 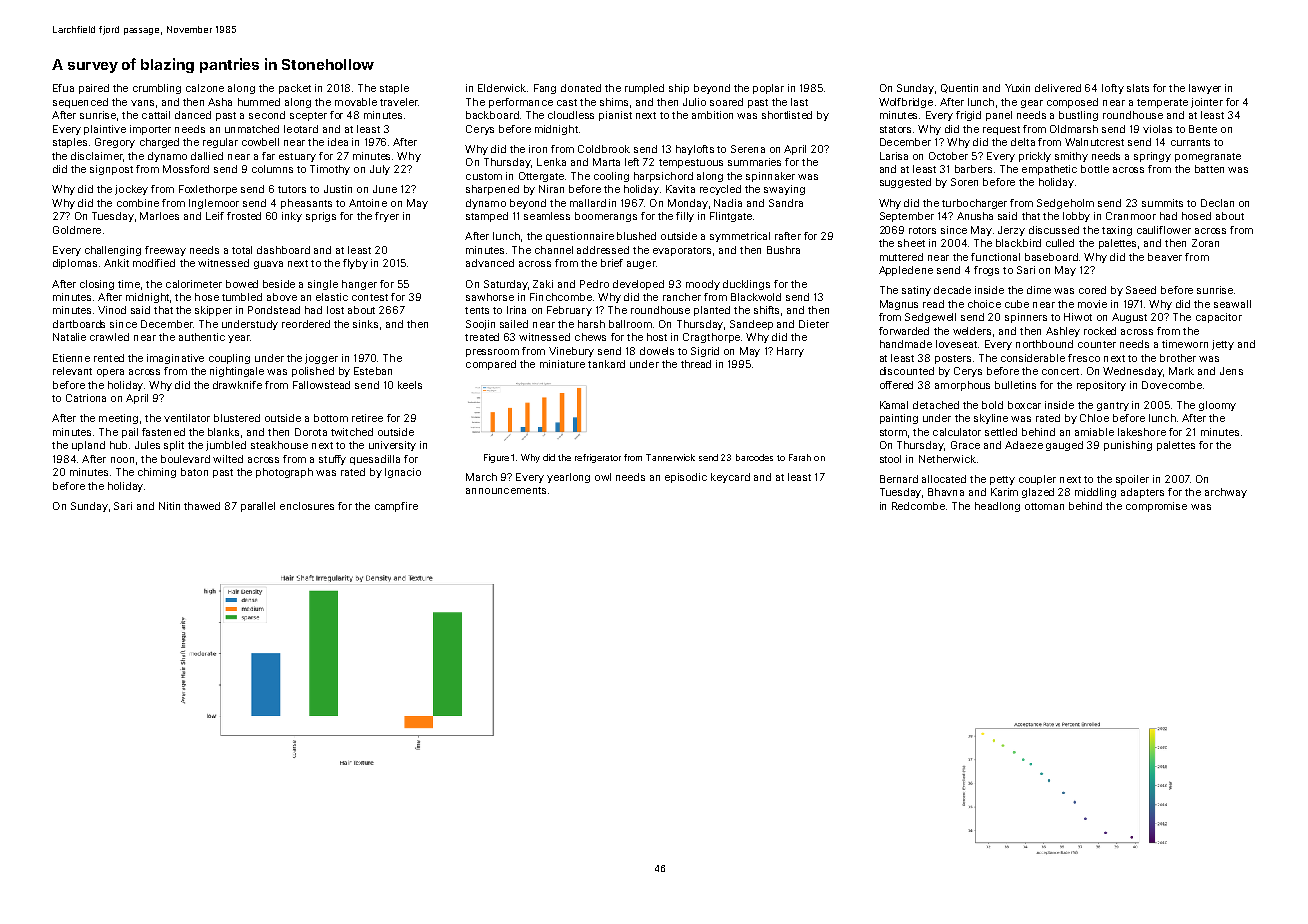 I want to click on above, so click(x=282, y=297).
